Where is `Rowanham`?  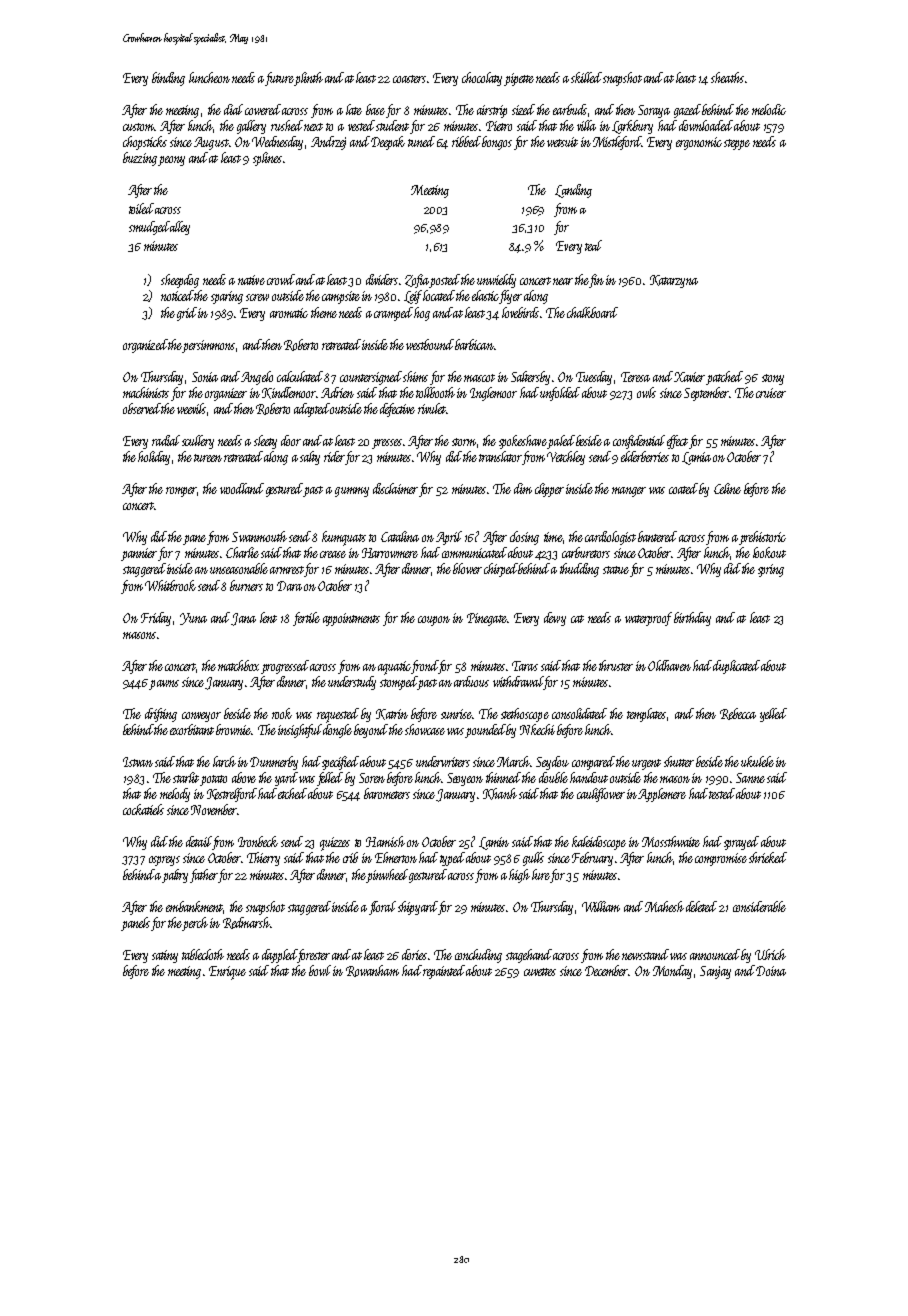
Rowanham is located at coordinates (372, 971).
